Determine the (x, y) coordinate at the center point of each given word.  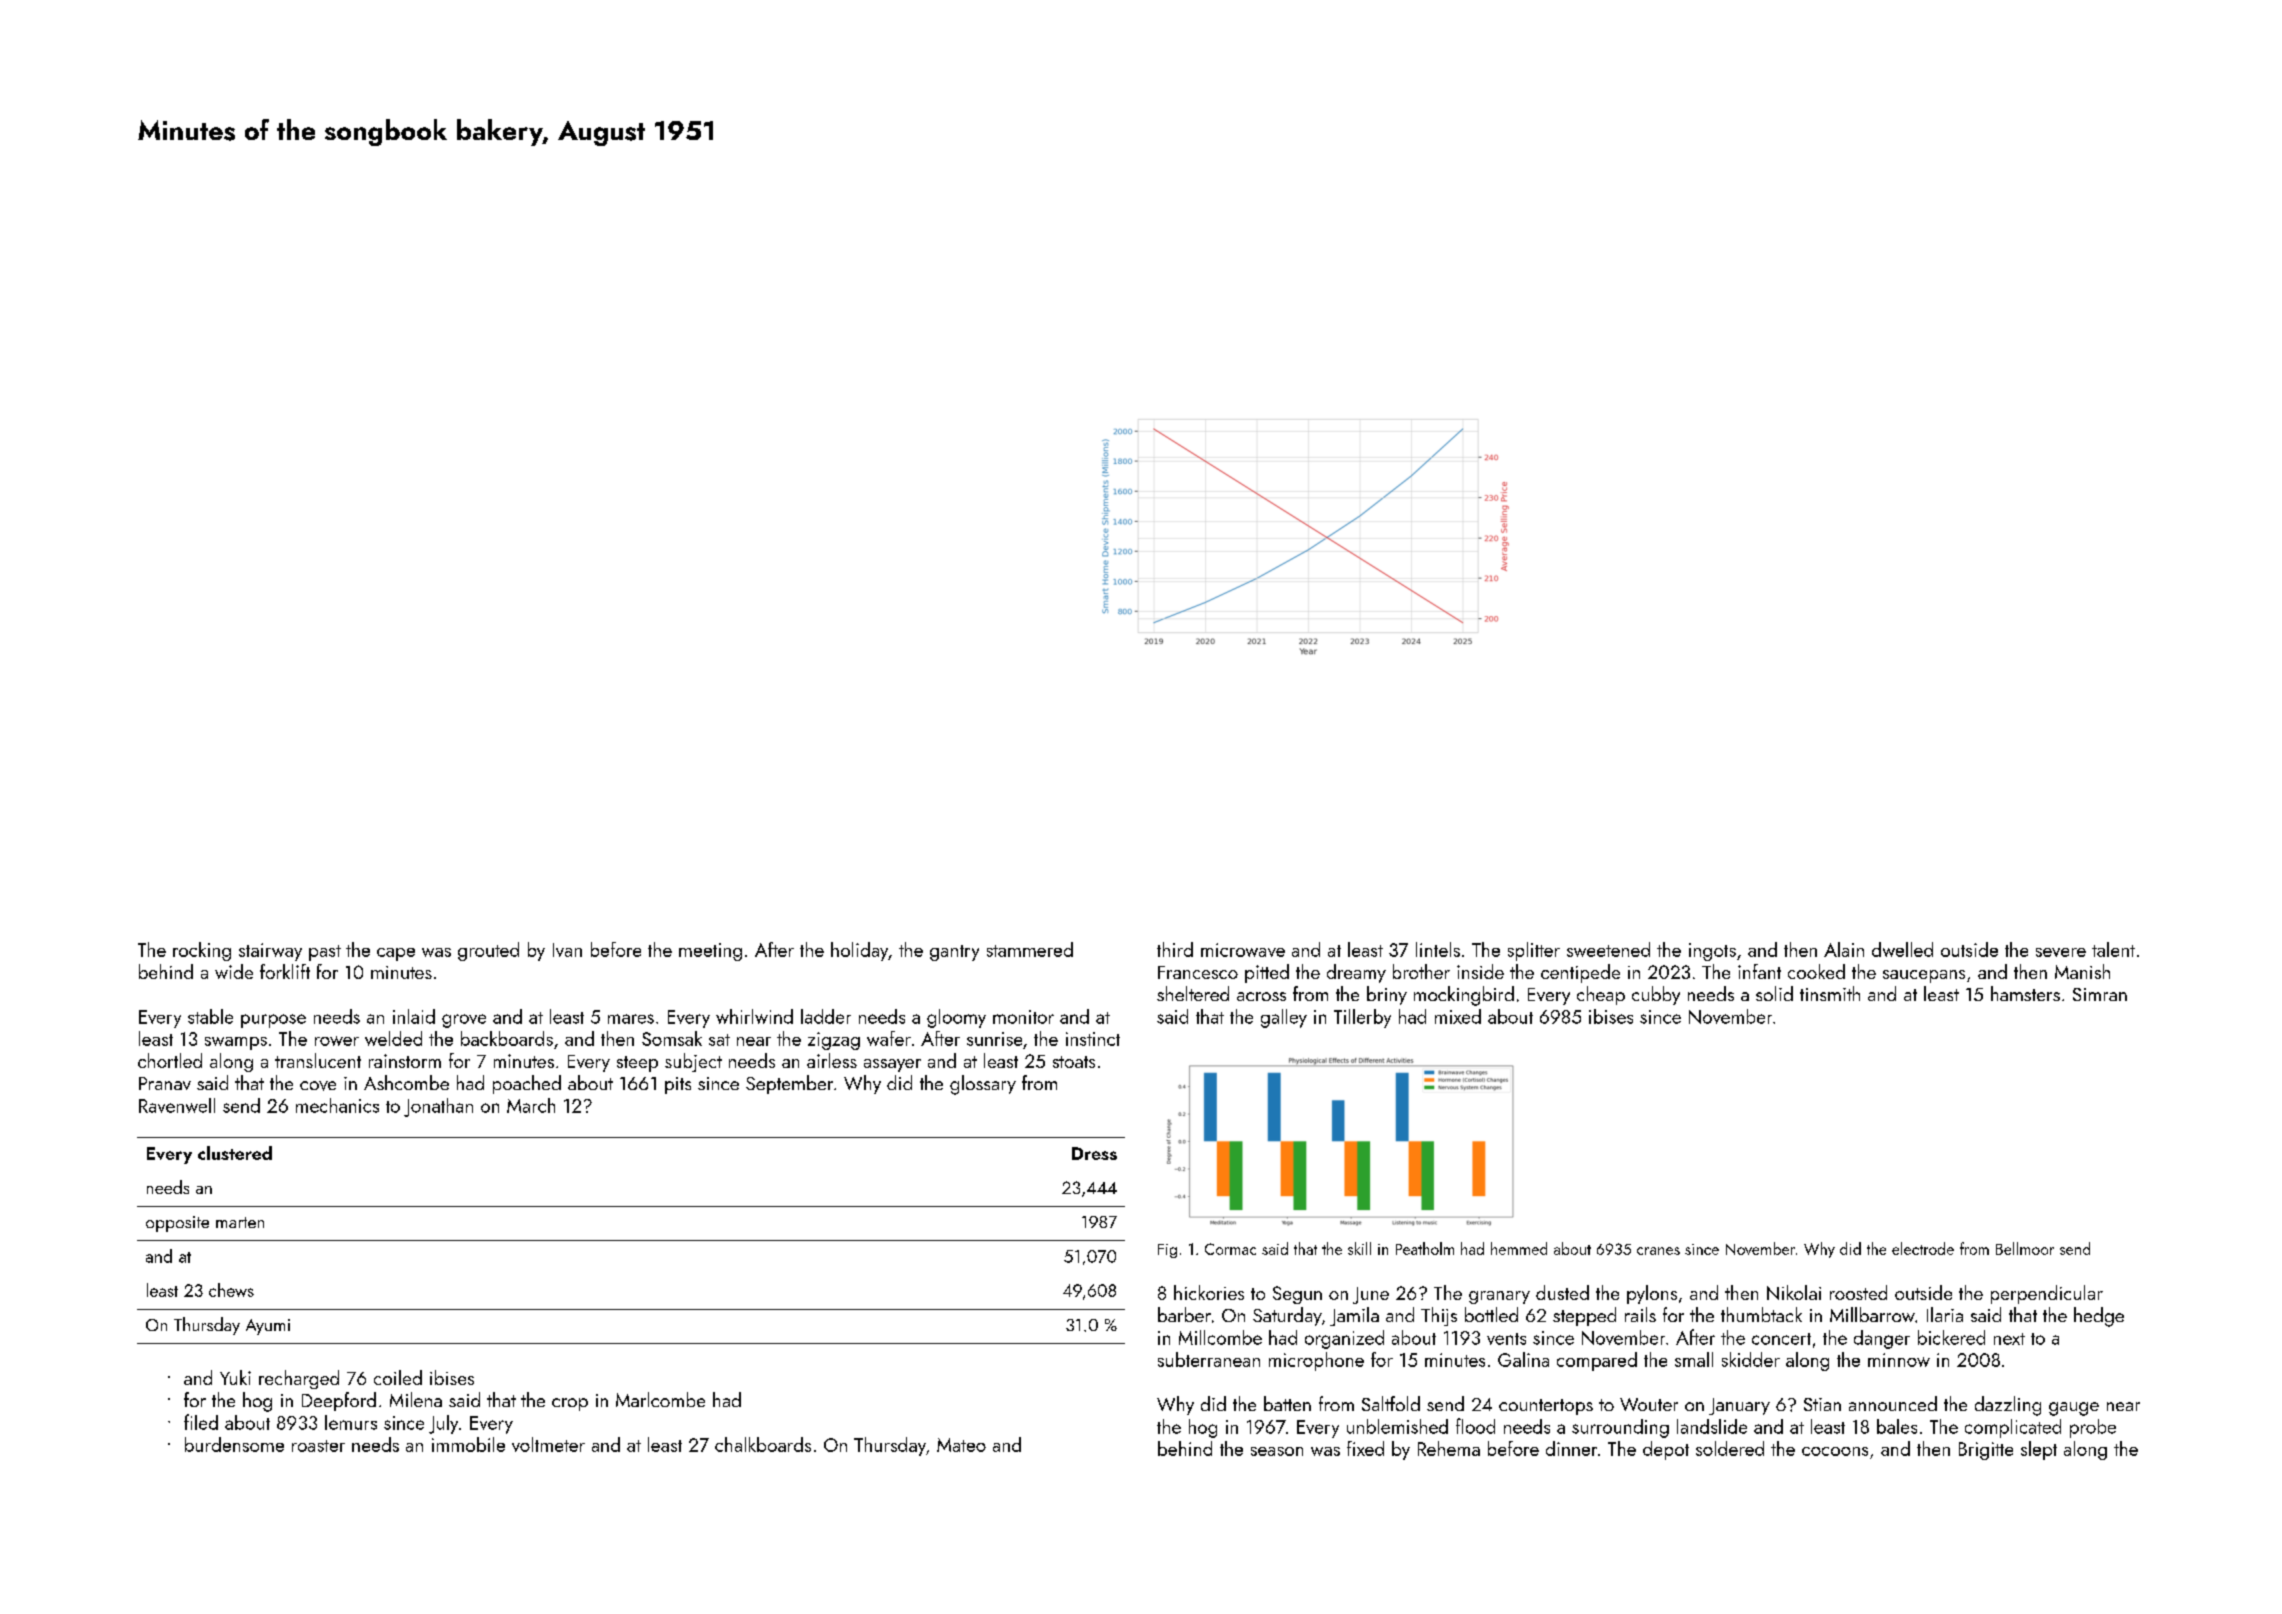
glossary (983, 1085)
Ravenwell (177, 1105)
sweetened (1608, 949)
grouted (488, 951)
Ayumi (268, 1327)
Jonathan (438, 1107)
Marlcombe (660, 1399)
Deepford (339, 1401)
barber (1184, 1314)
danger (1882, 1339)
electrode (1923, 1248)
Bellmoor (2025, 1248)
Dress (1094, 1153)
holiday (859, 951)
